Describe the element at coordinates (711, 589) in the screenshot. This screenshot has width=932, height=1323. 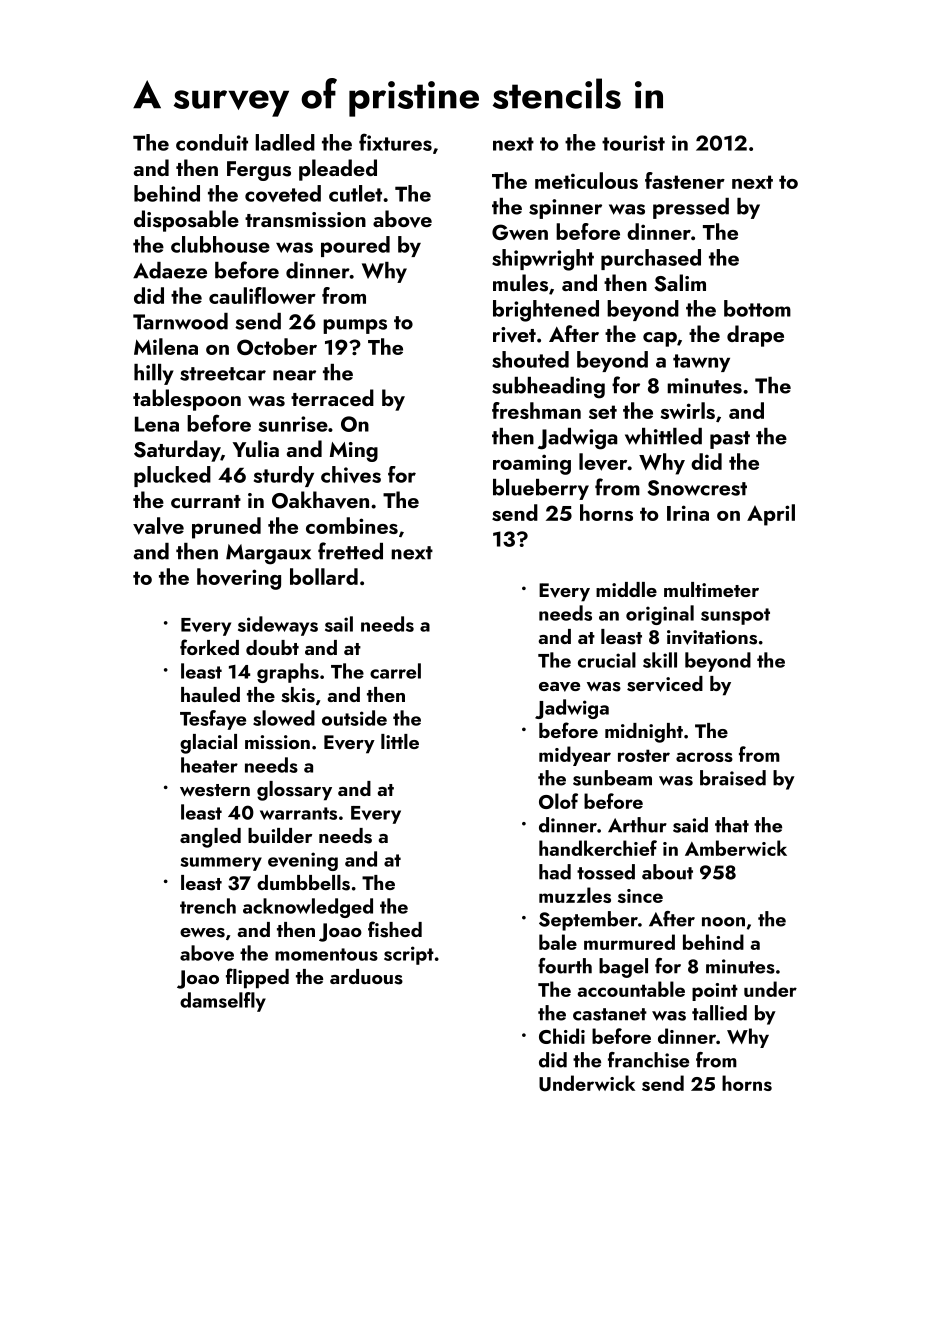
I see `multimeter` at that location.
